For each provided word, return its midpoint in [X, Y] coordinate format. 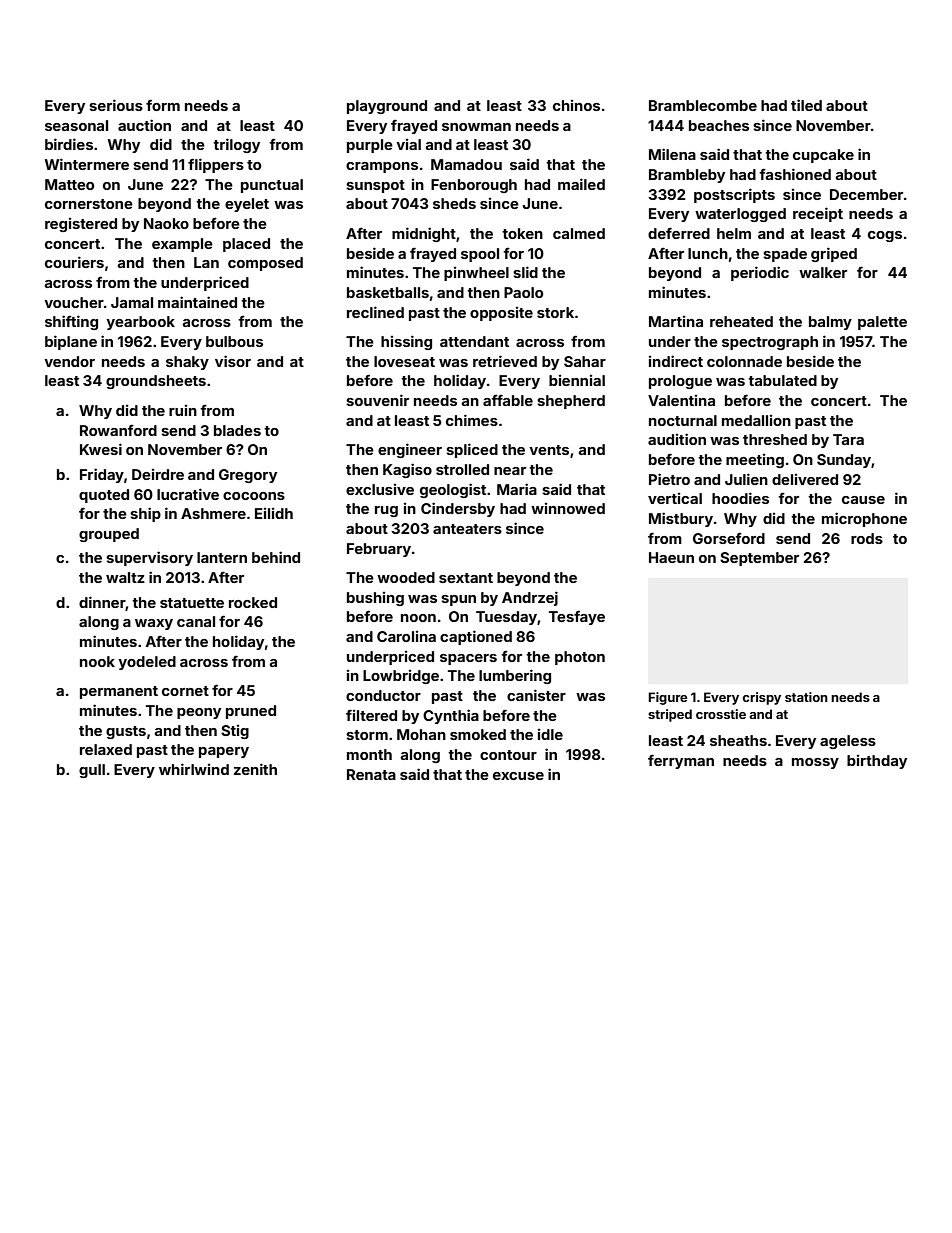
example [182, 245]
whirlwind [194, 769]
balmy [830, 323]
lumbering [515, 676]
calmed [579, 233]
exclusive [380, 489]
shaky [187, 363]
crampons [382, 167]
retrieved [505, 361]
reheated [741, 321]
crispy [762, 698]
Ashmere [213, 513]
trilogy [236, 145]
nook [97, 661]
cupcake [823, 156]
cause [863, 500]
